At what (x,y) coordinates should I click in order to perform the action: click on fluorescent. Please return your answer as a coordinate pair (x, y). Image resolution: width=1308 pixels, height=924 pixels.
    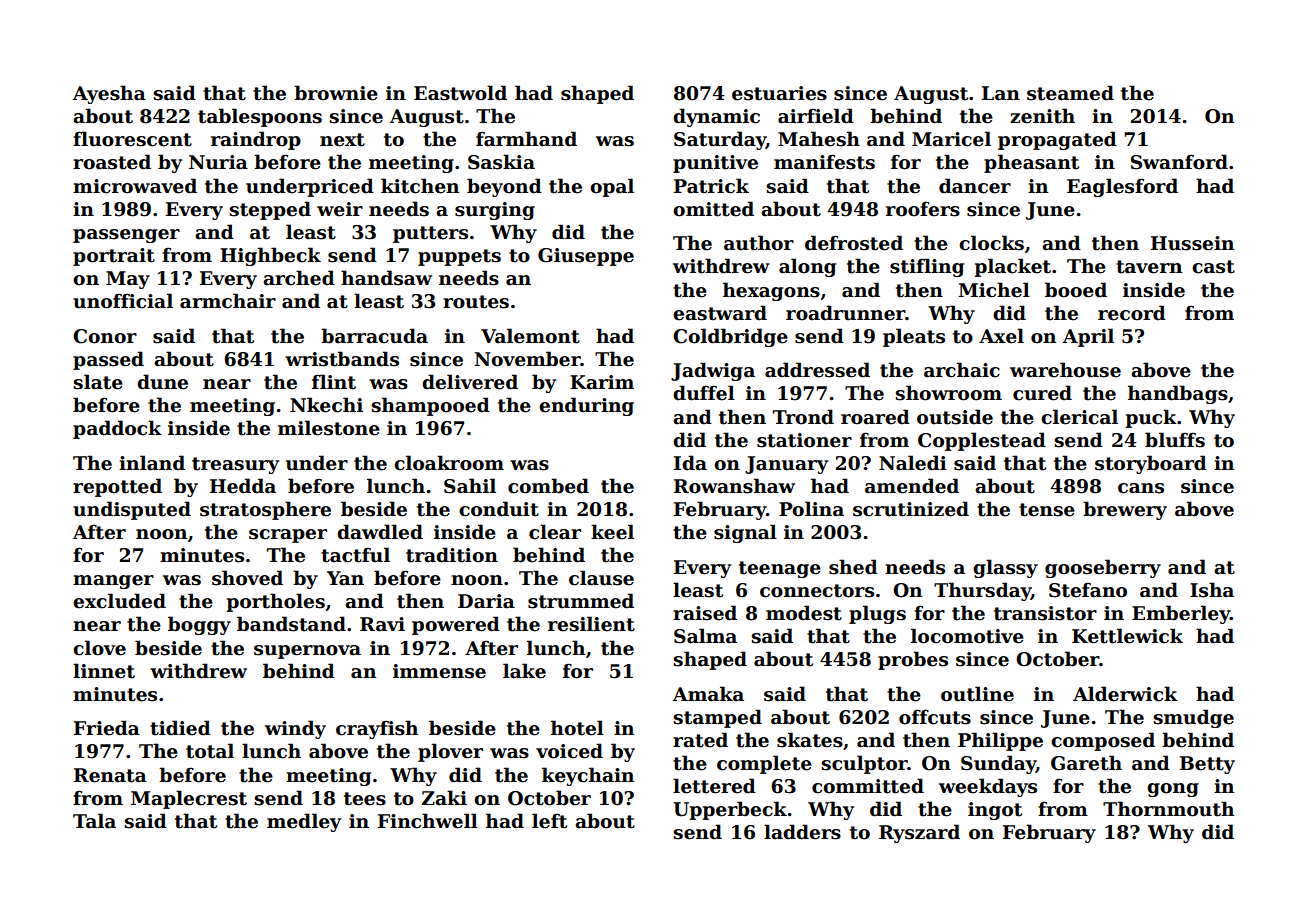
    Looking at the image, I should click on (132, 139).
